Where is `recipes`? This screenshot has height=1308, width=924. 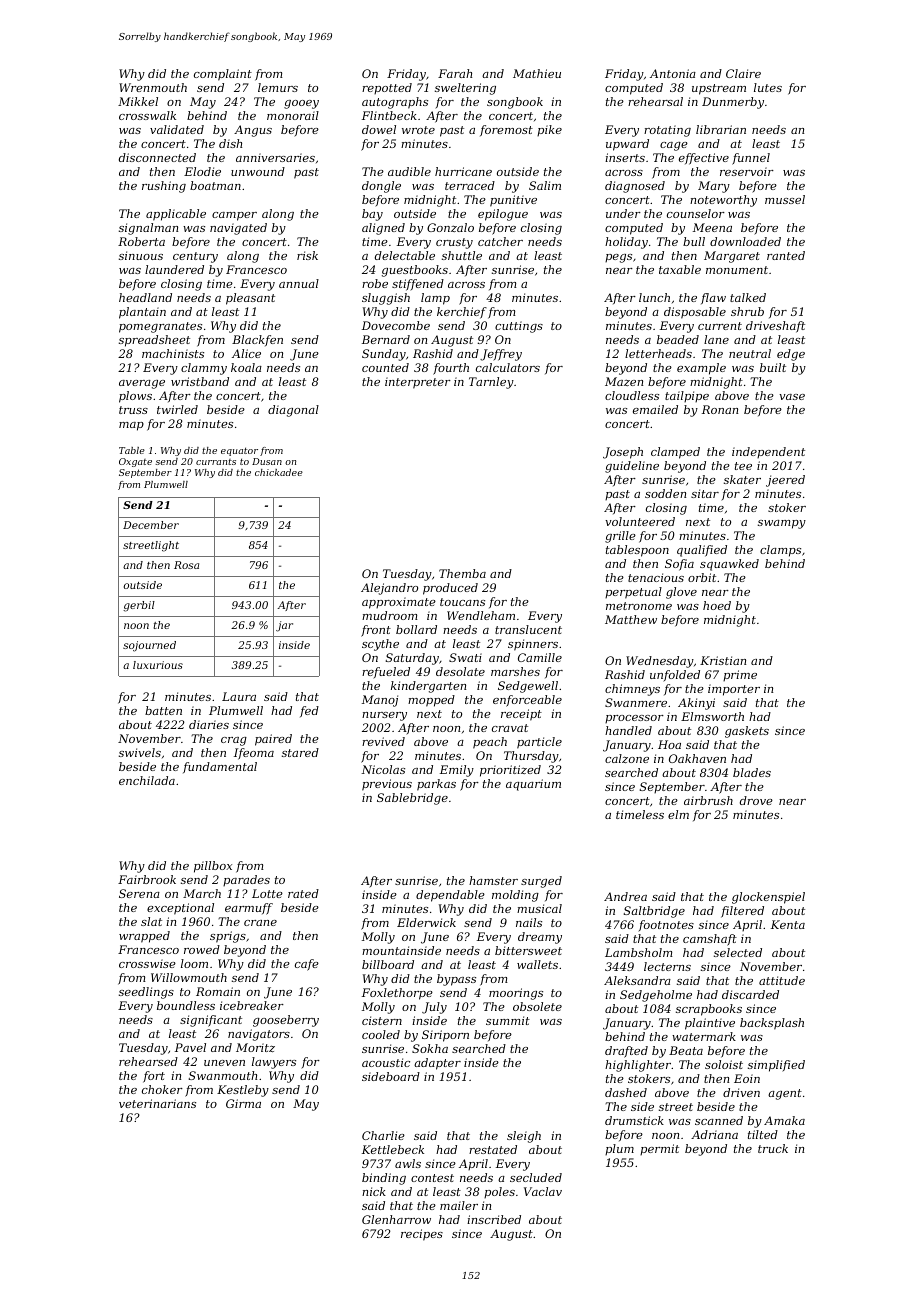 recipes is located at coordinates (422, 1235).
